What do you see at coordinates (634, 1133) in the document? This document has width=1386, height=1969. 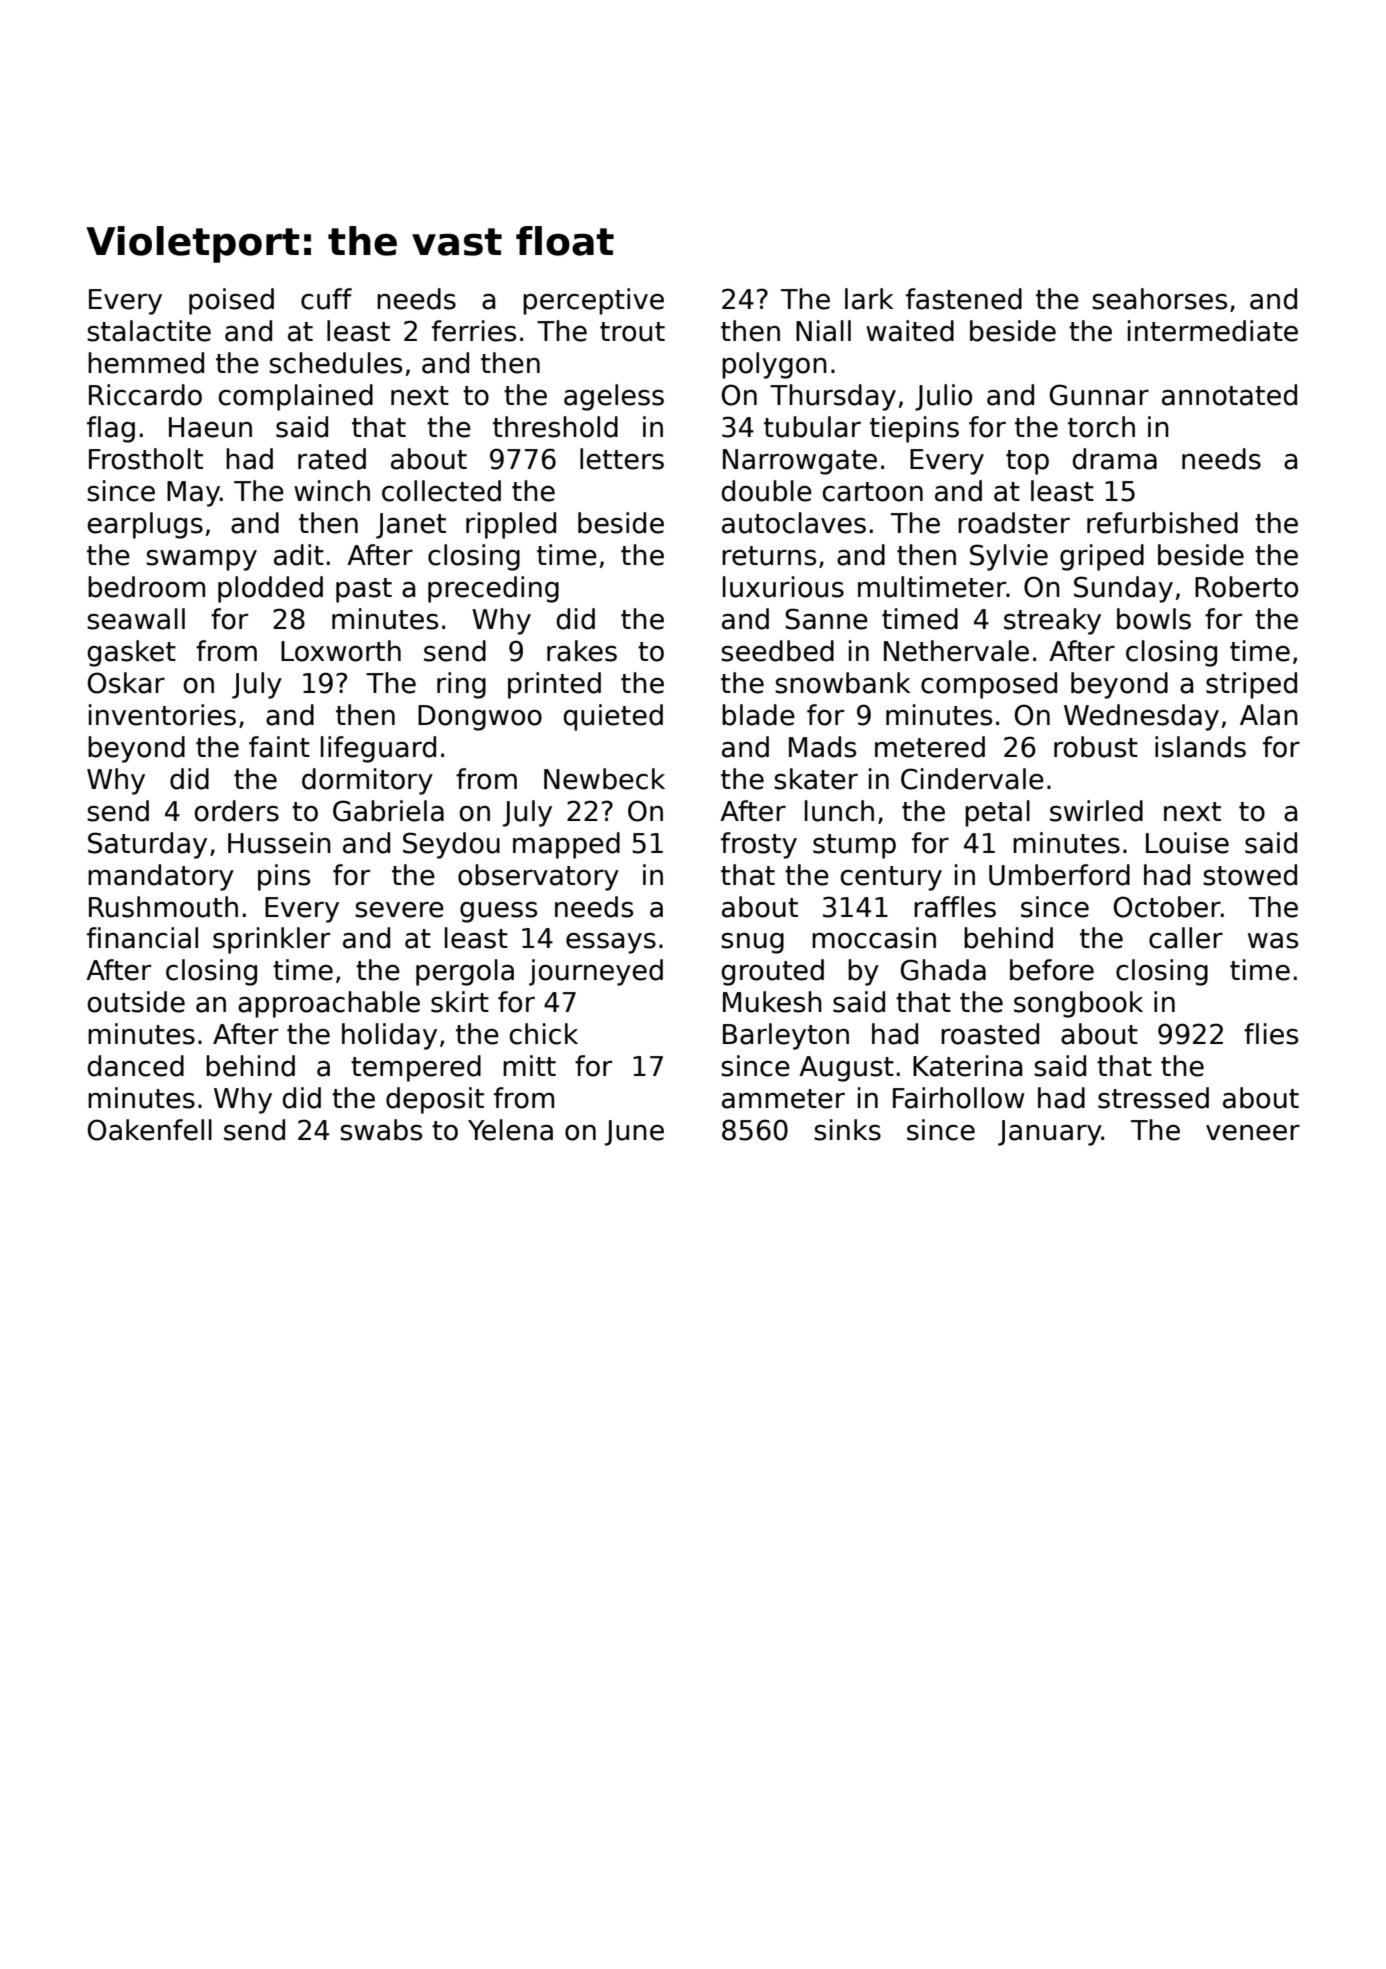 I see `June` at bounding box center [634, 1133].
